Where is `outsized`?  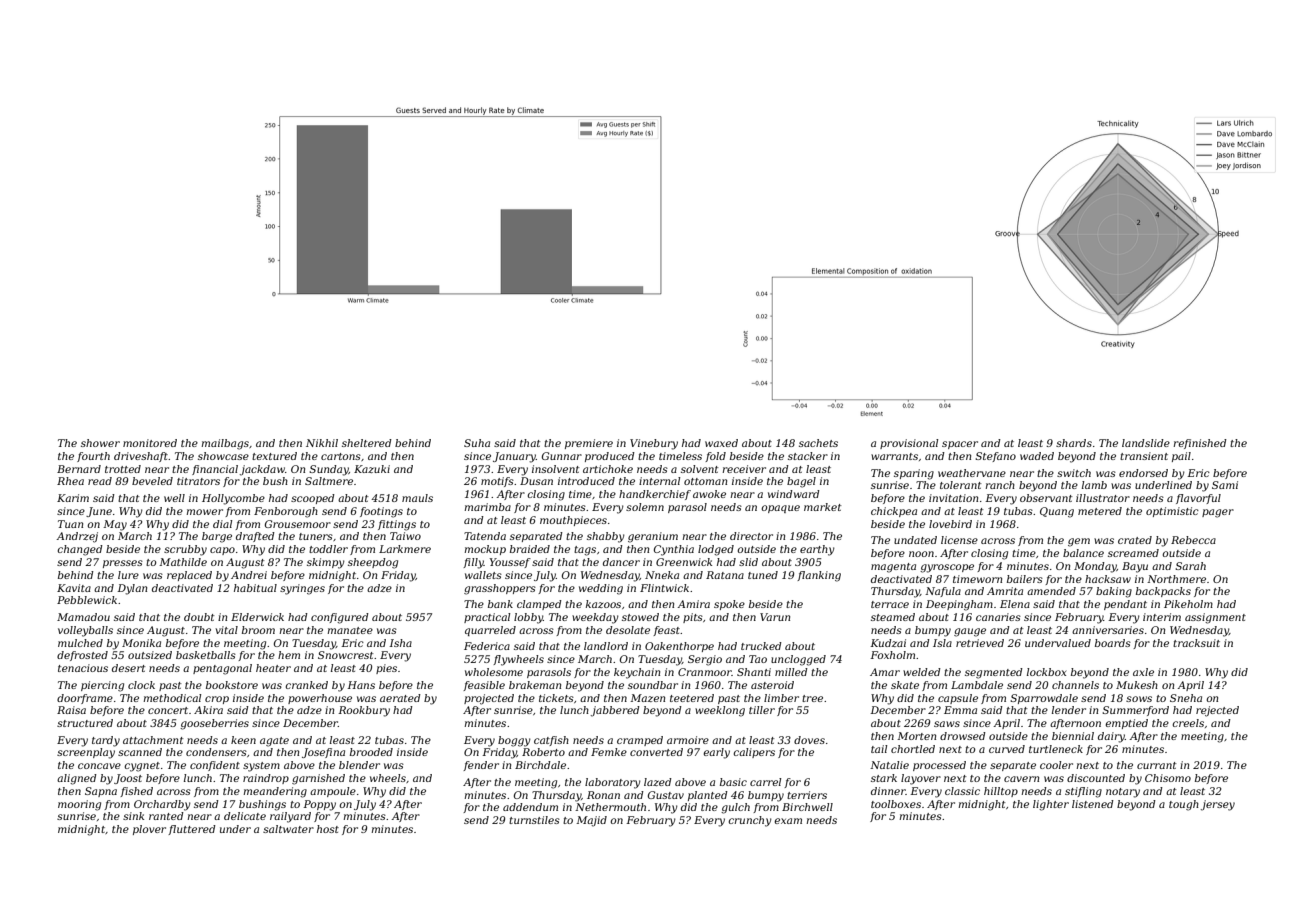
outsized is located at coordinates (150, 655).
